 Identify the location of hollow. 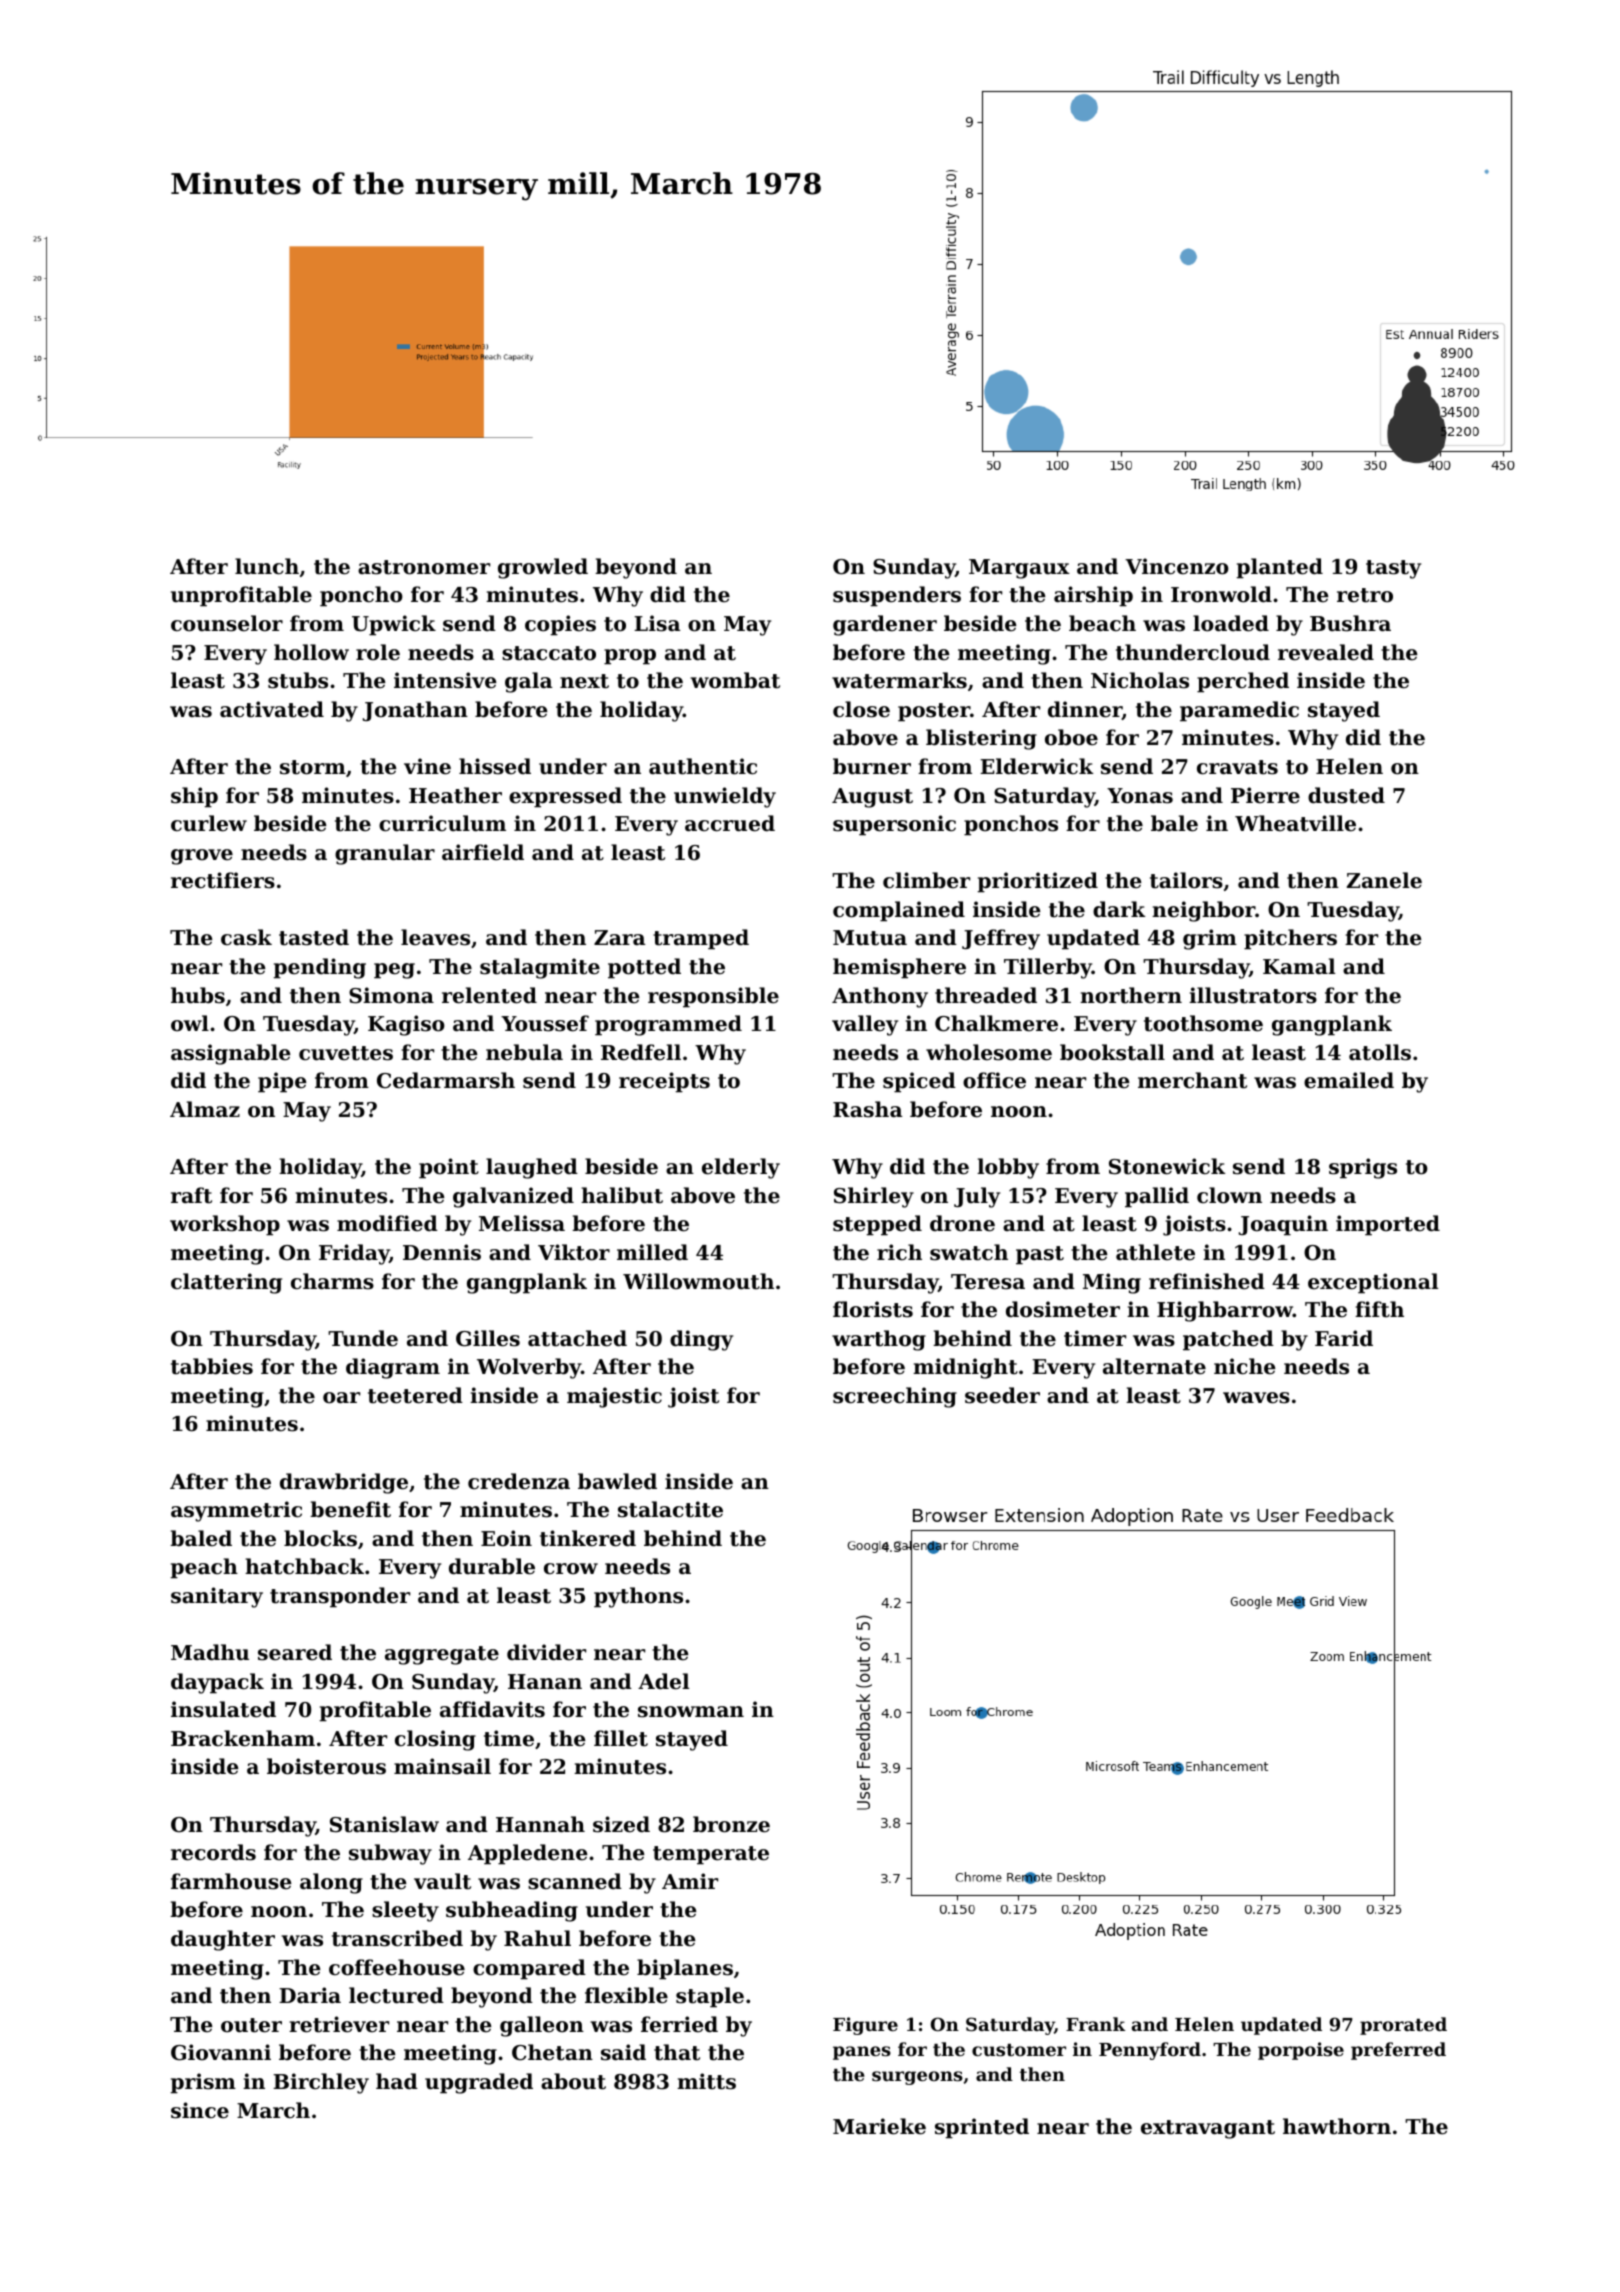
(311, 652).
